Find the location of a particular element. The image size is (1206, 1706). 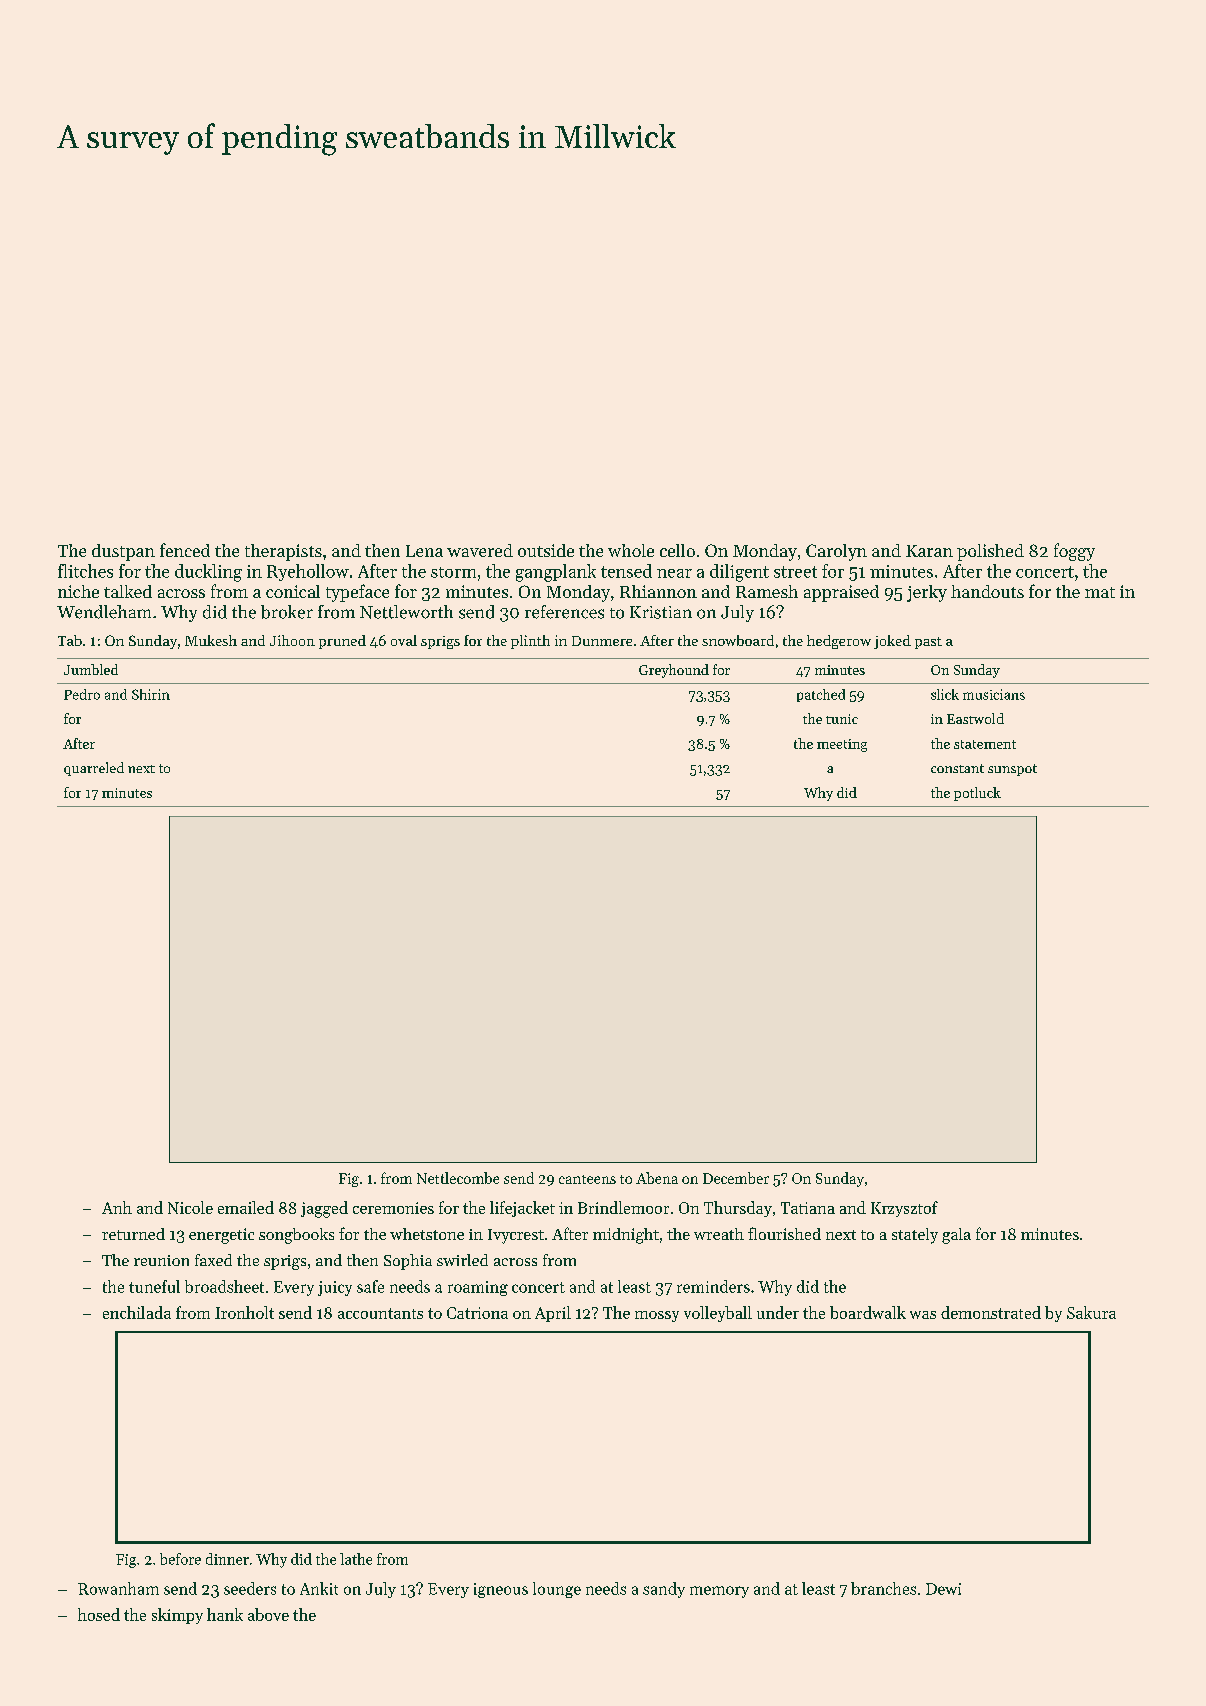

energetic is located at coordinates (221, 1236).
